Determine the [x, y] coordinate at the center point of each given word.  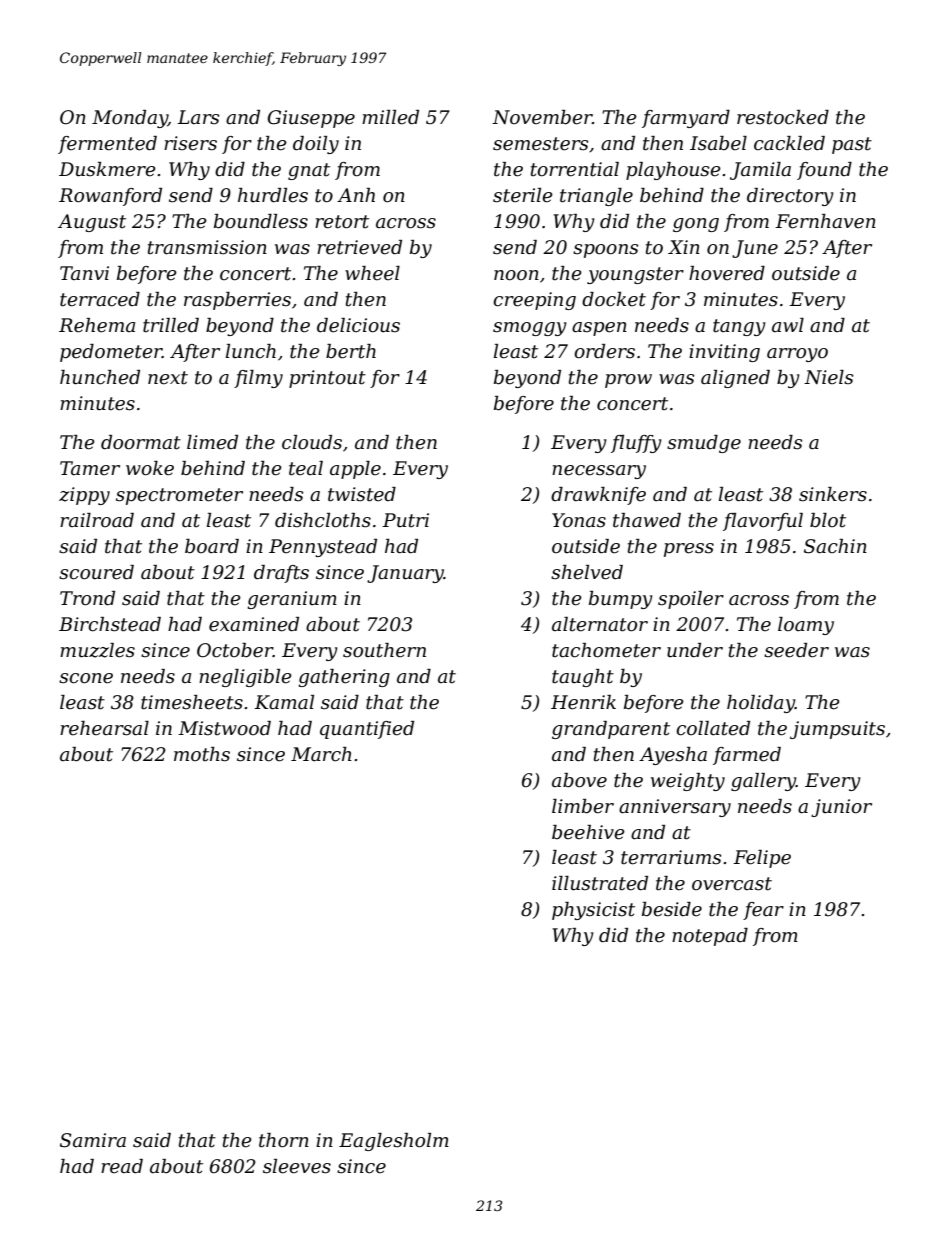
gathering [344, 678]
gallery [763, 782]
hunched [100, 377]
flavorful [763, 522]
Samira [93, 1140]
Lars [198, 117]
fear [763, 911]
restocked [783, 117]
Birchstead [110, 624]
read [122, 1166]
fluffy [636, 444]
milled [390, 117]
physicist [593, 911]
